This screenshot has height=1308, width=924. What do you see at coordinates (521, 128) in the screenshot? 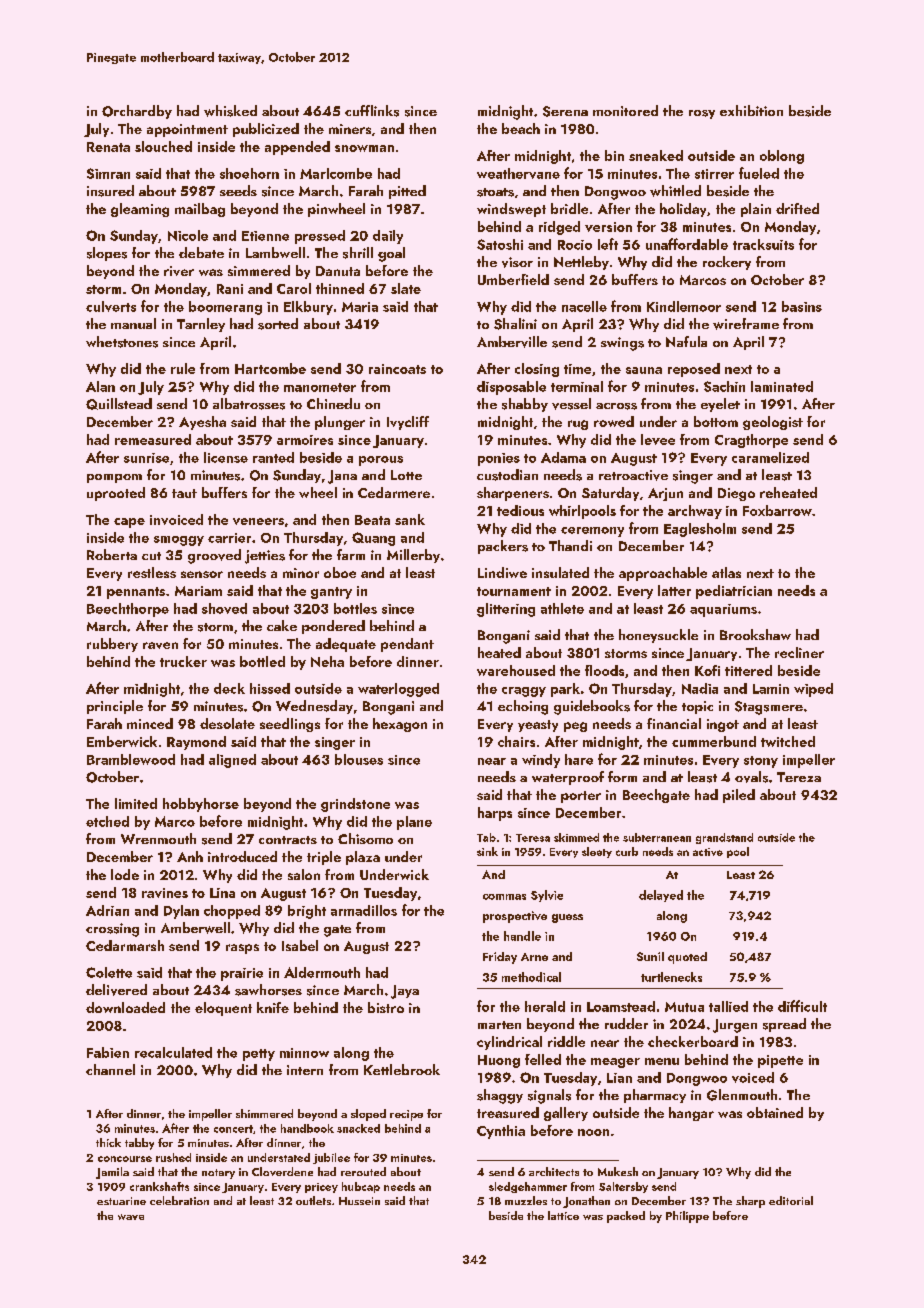
I see `beach` at bounding box center [521, 128].
